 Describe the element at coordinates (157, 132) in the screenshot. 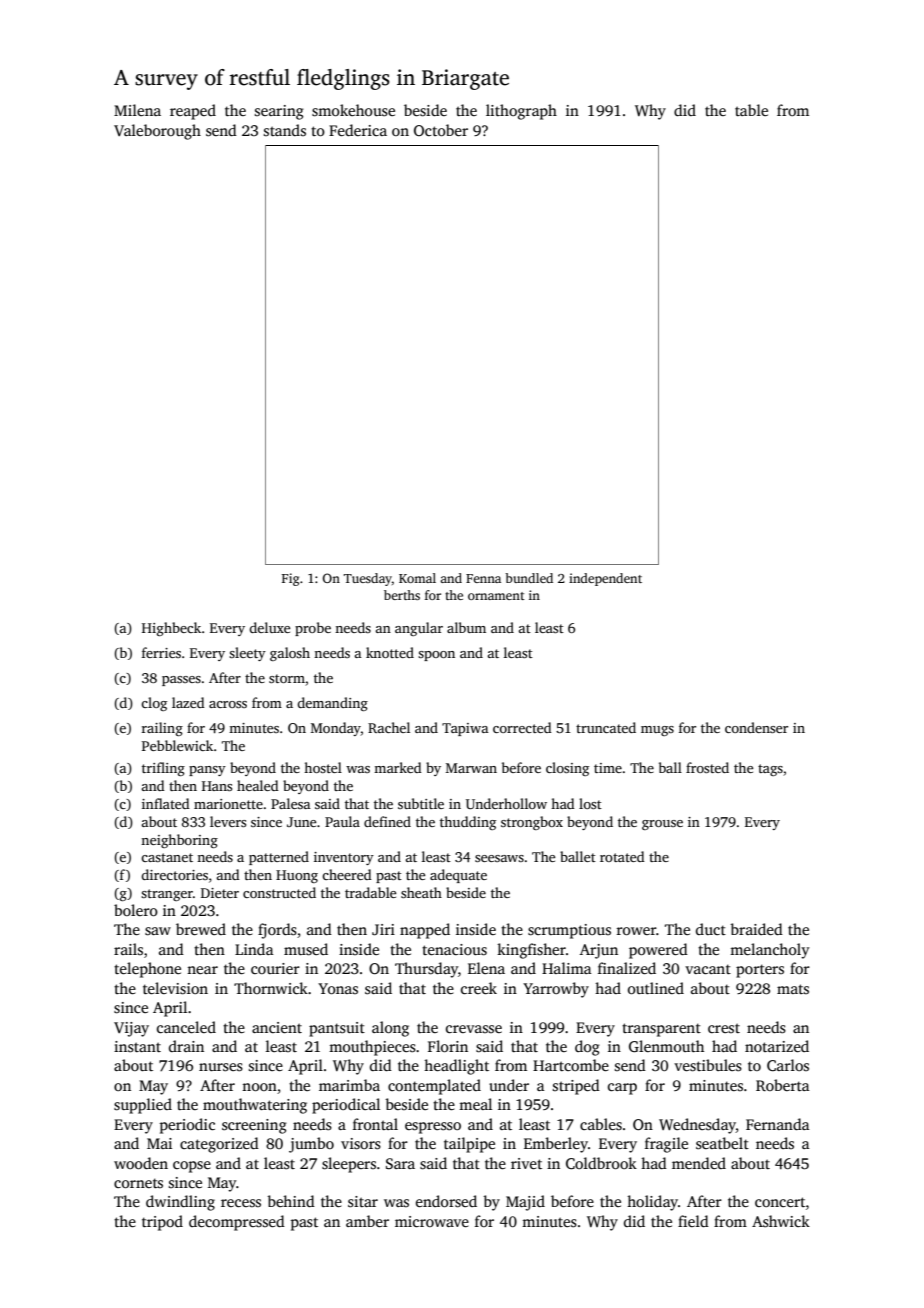

I see `Valeborough` at that location.
